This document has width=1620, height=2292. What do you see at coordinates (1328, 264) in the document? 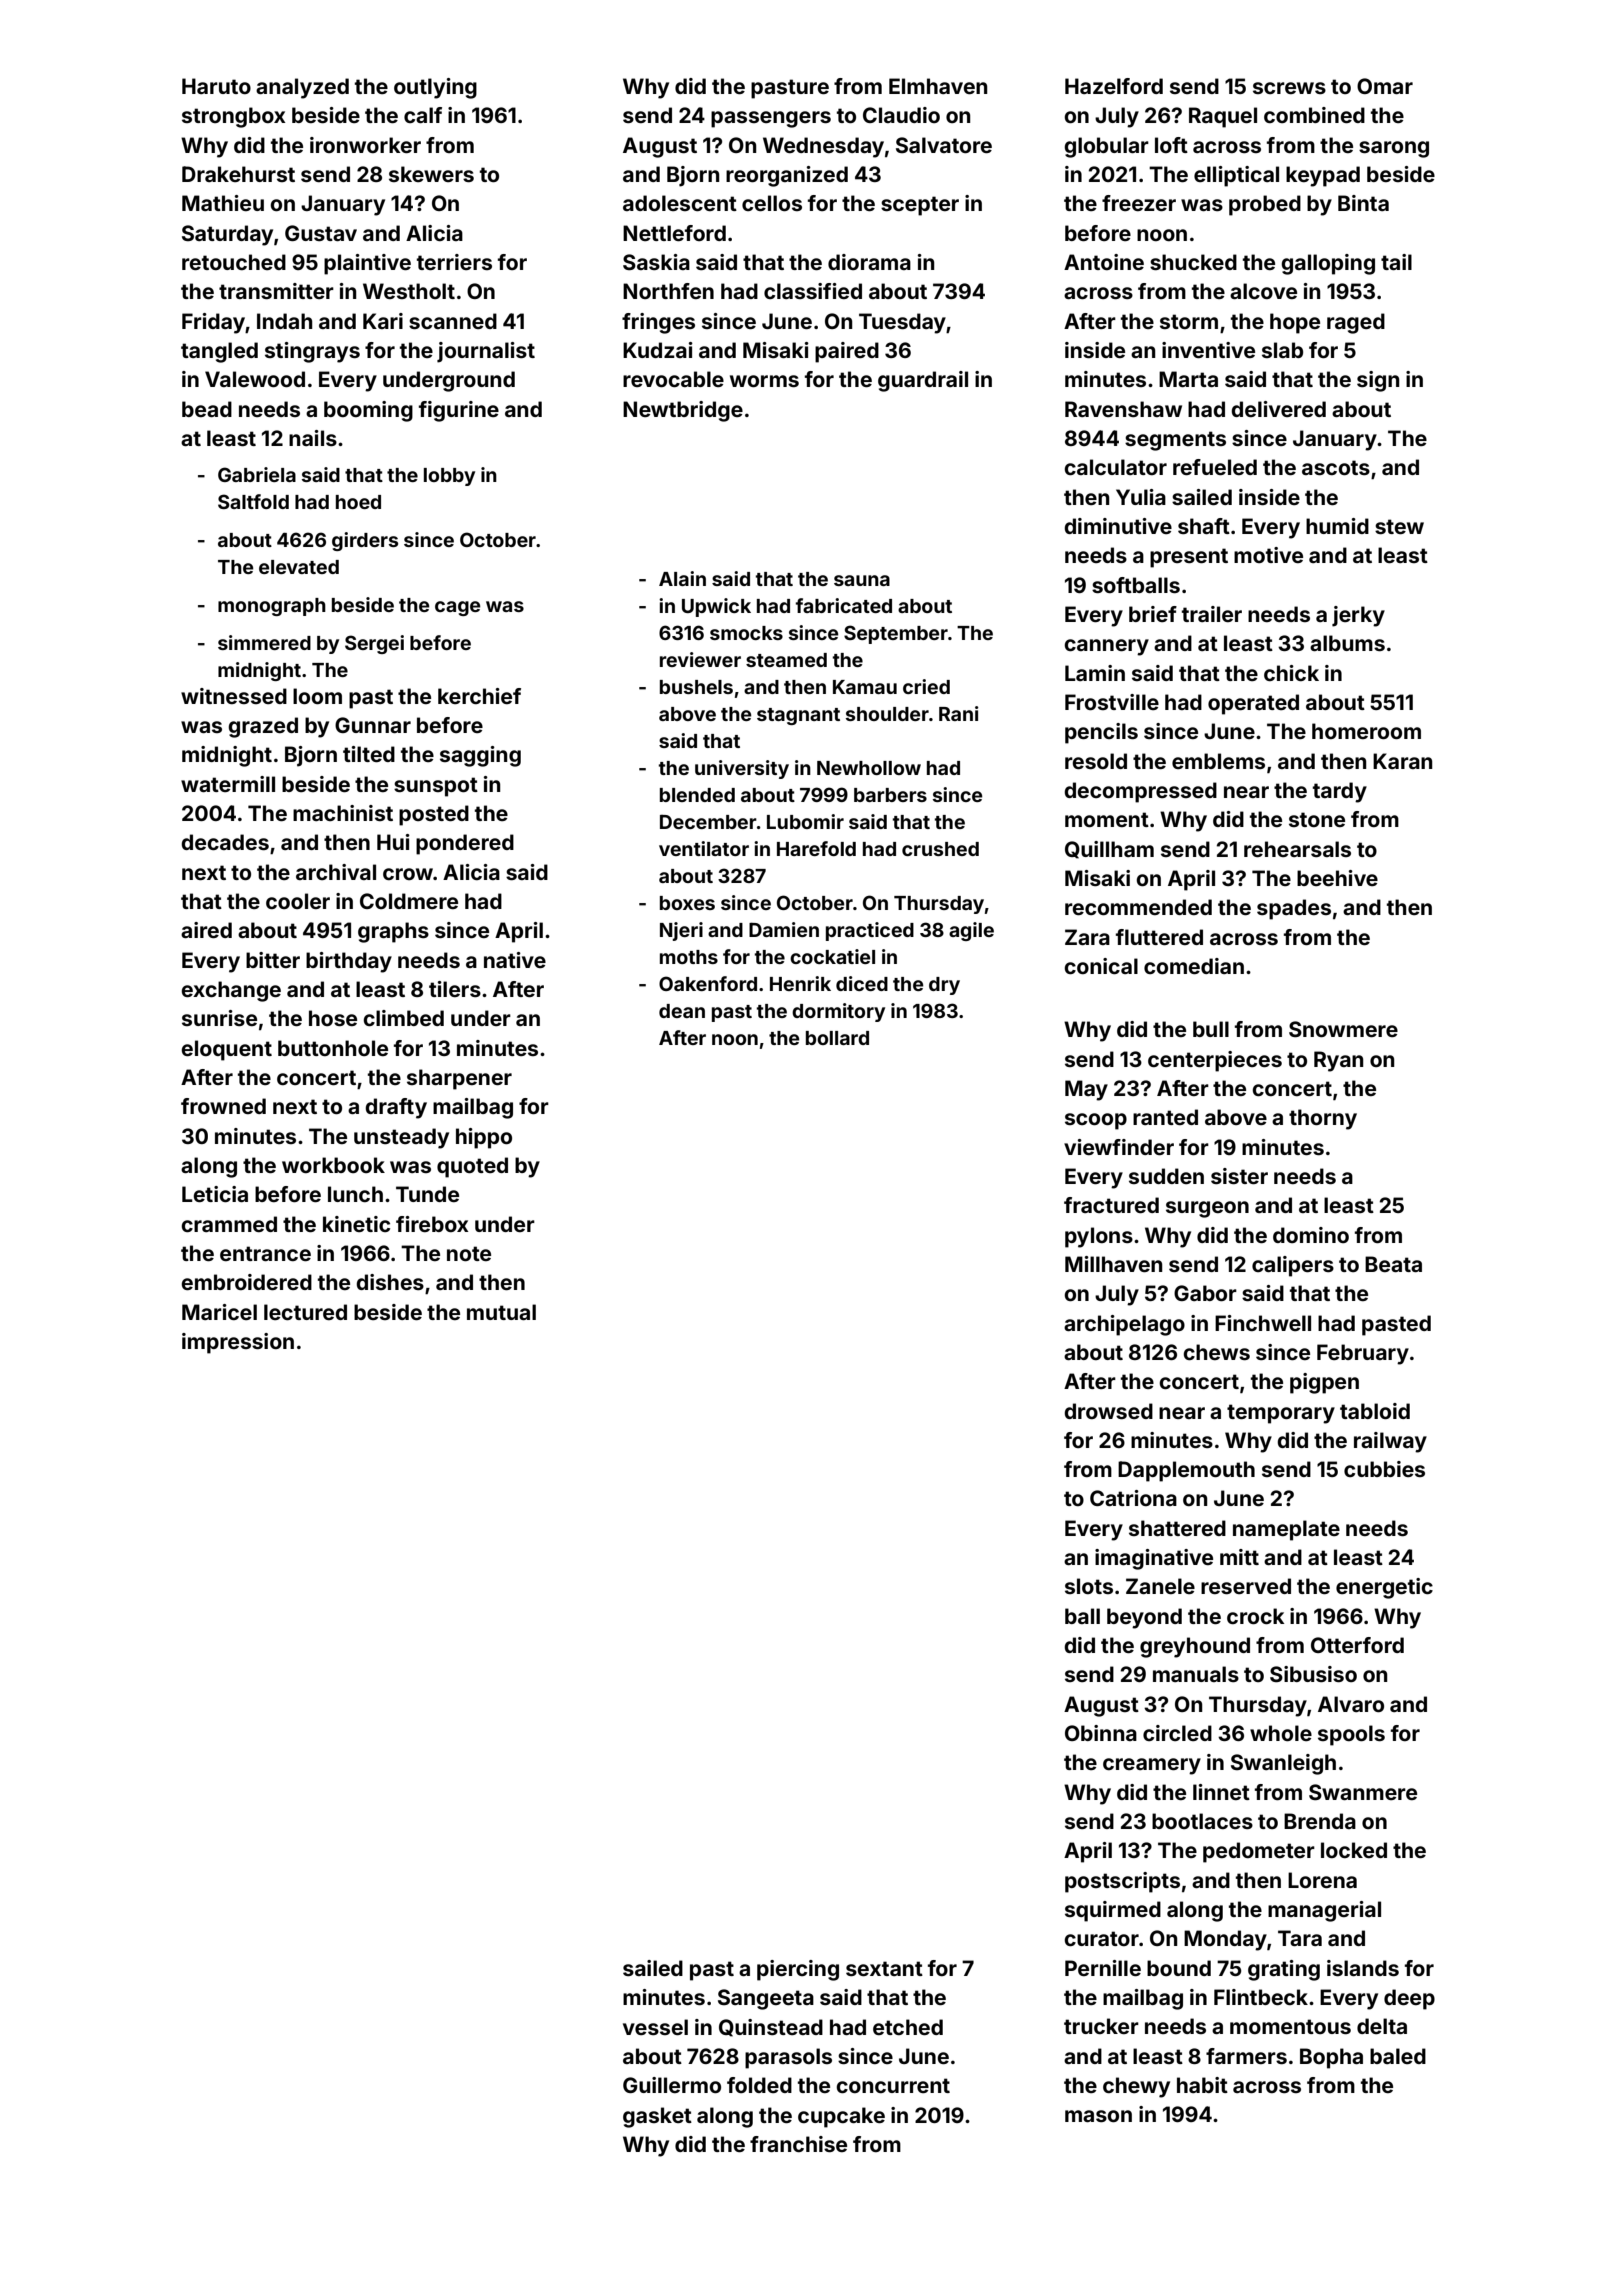
I see `galloping` at bounding box center [1328, 264].
